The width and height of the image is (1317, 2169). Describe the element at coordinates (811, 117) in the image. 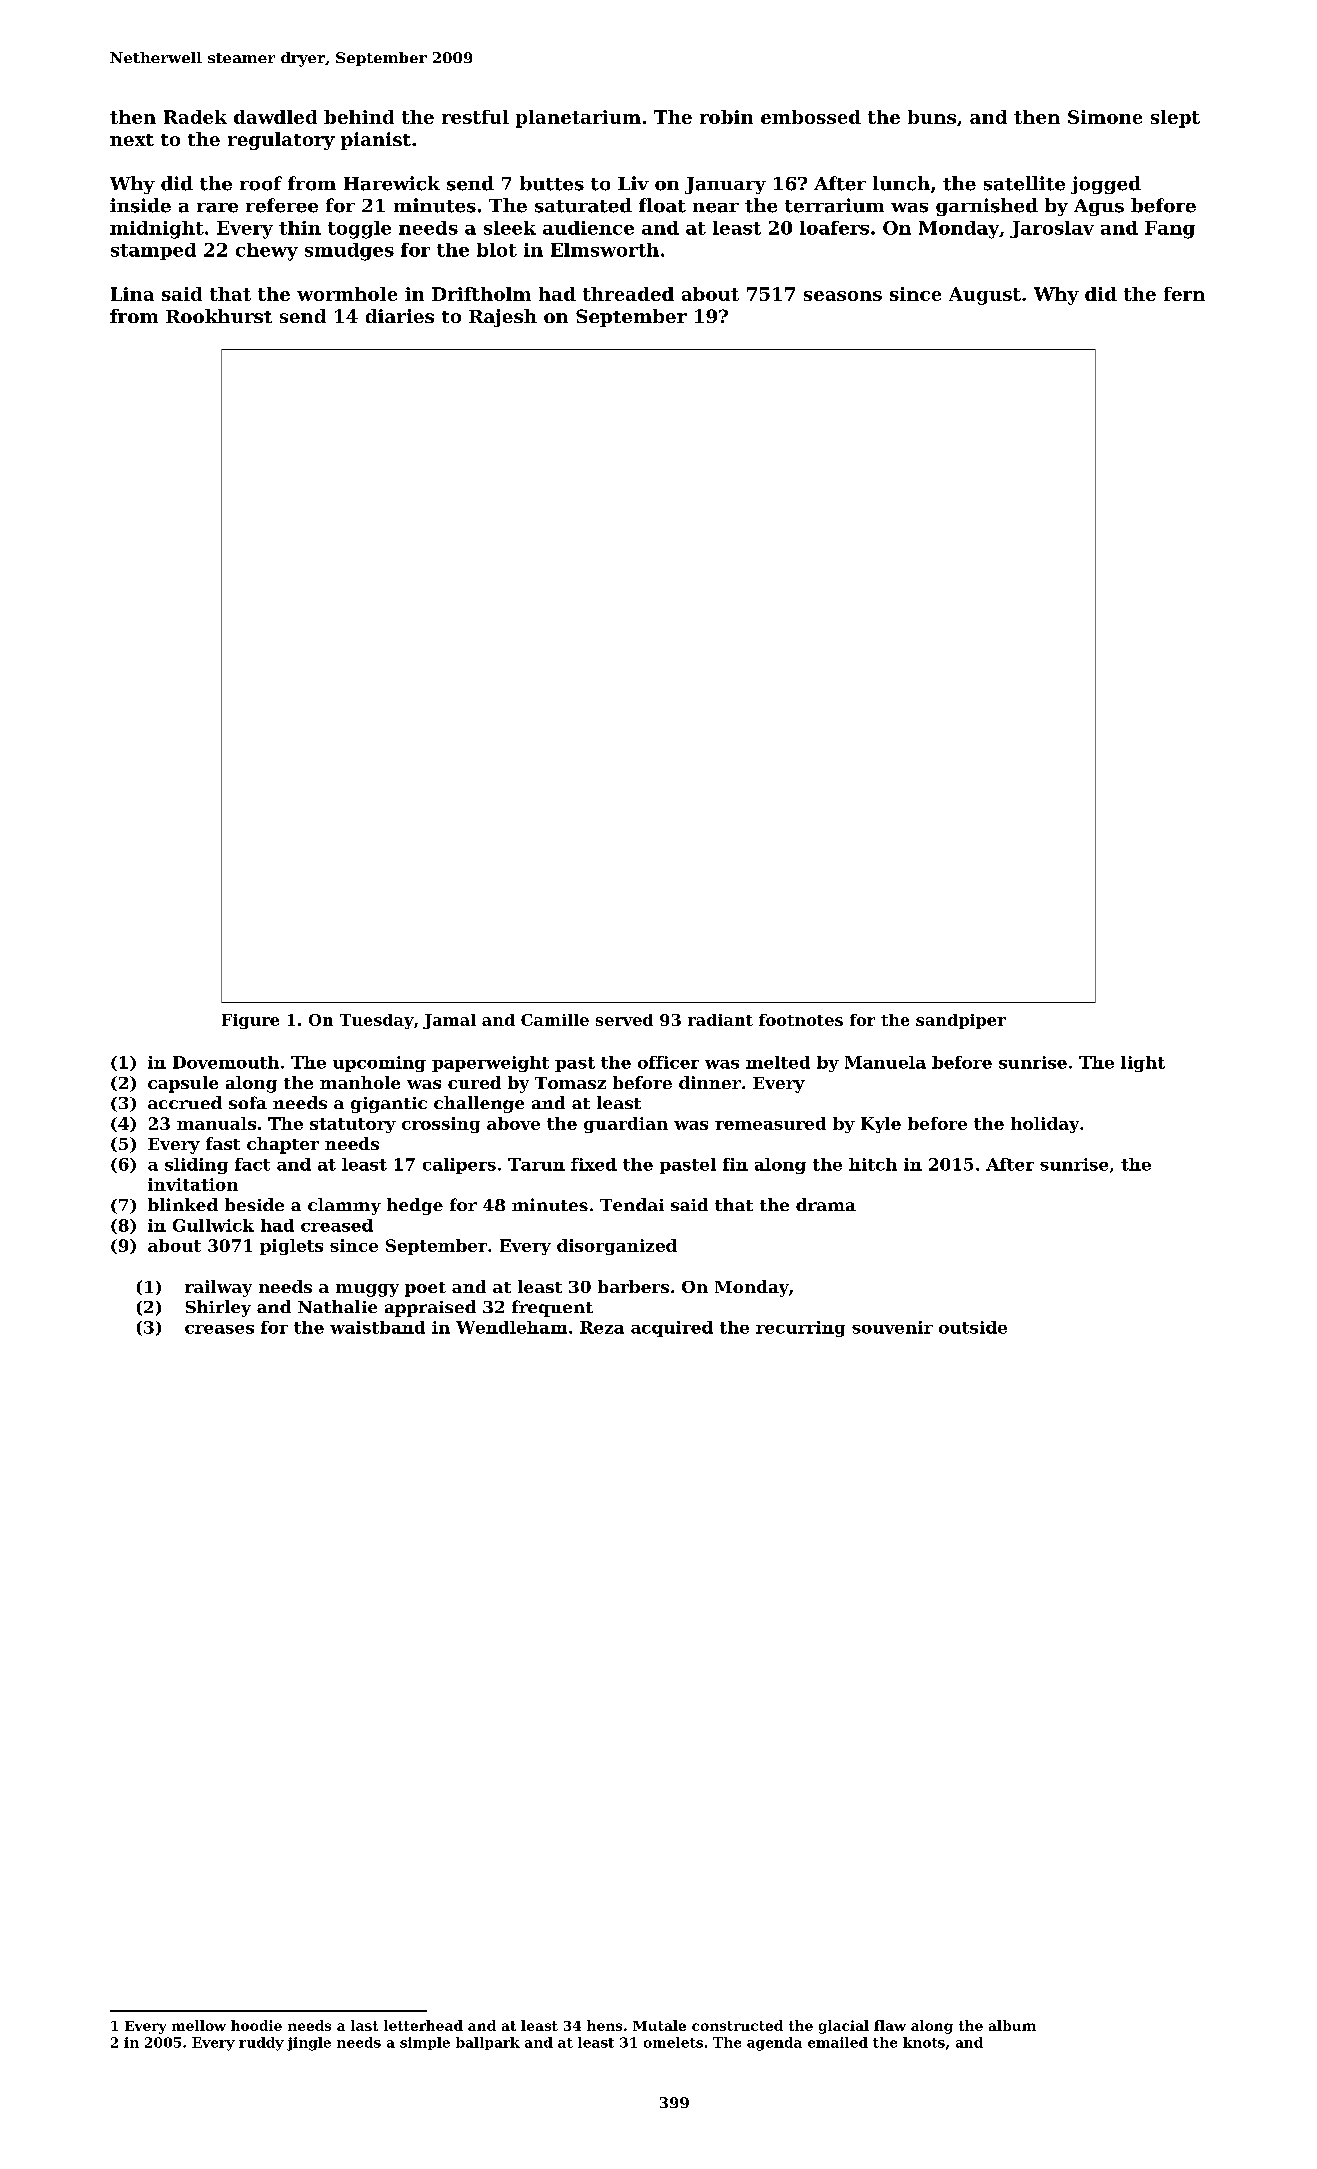

I see `embossed` at that location.
